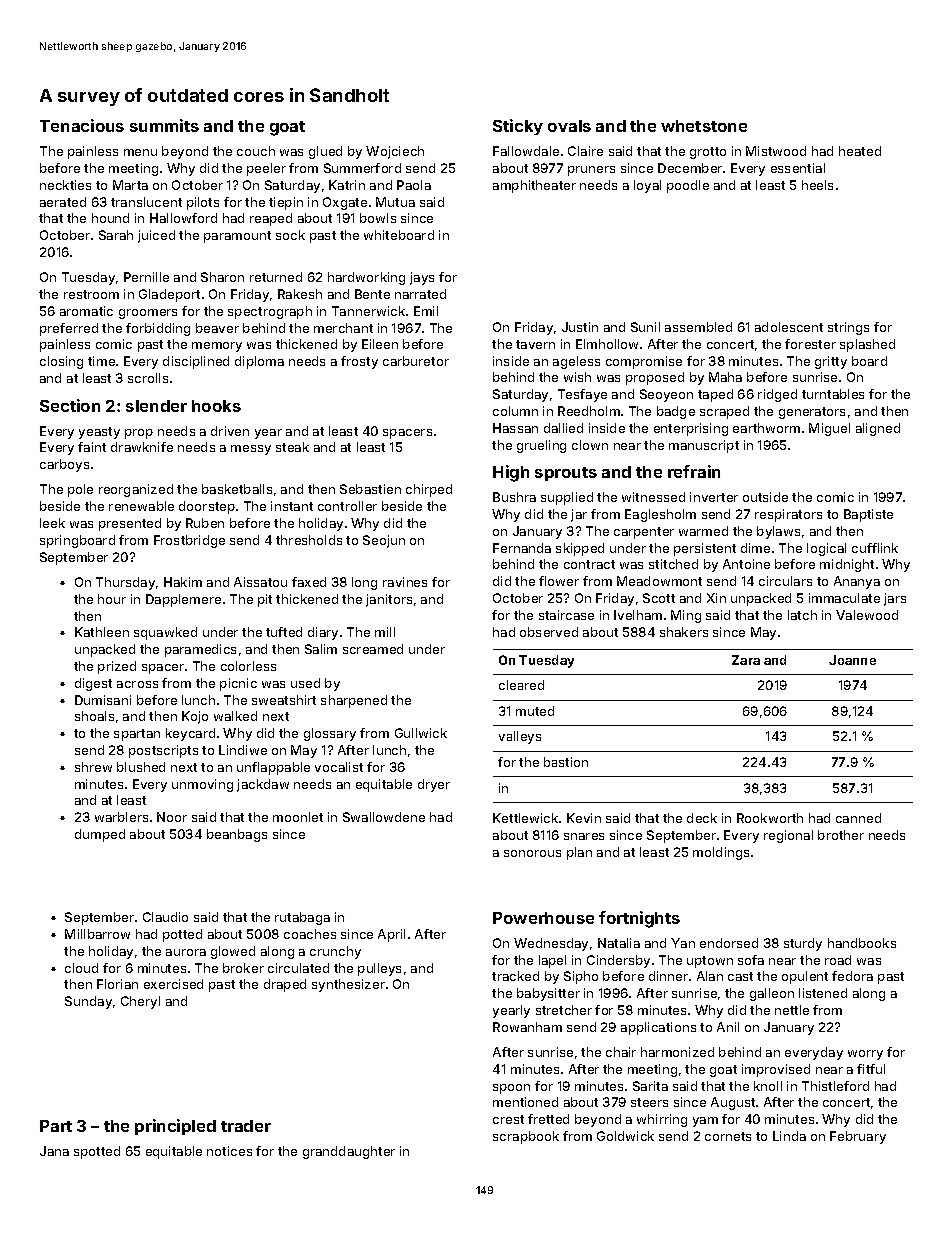 Image resolution: width=952 pixels, height=1233 pixels. I want to click on canned, so click(858, 818).
